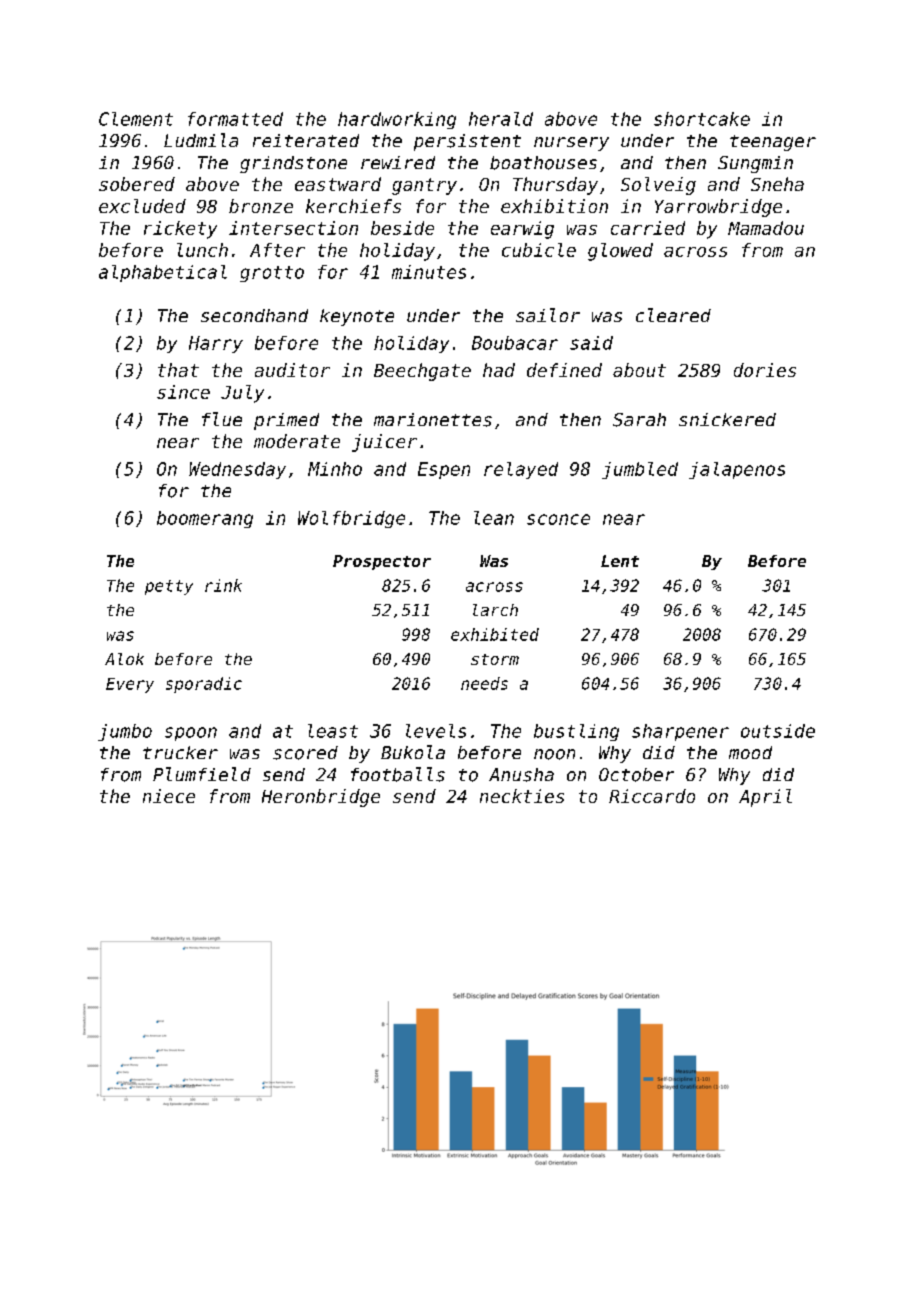 The height and width of the screenshot is (1314, 924). Describe the element at coordinates (484, 683) in the screenshot. I see `needs` at that location.
